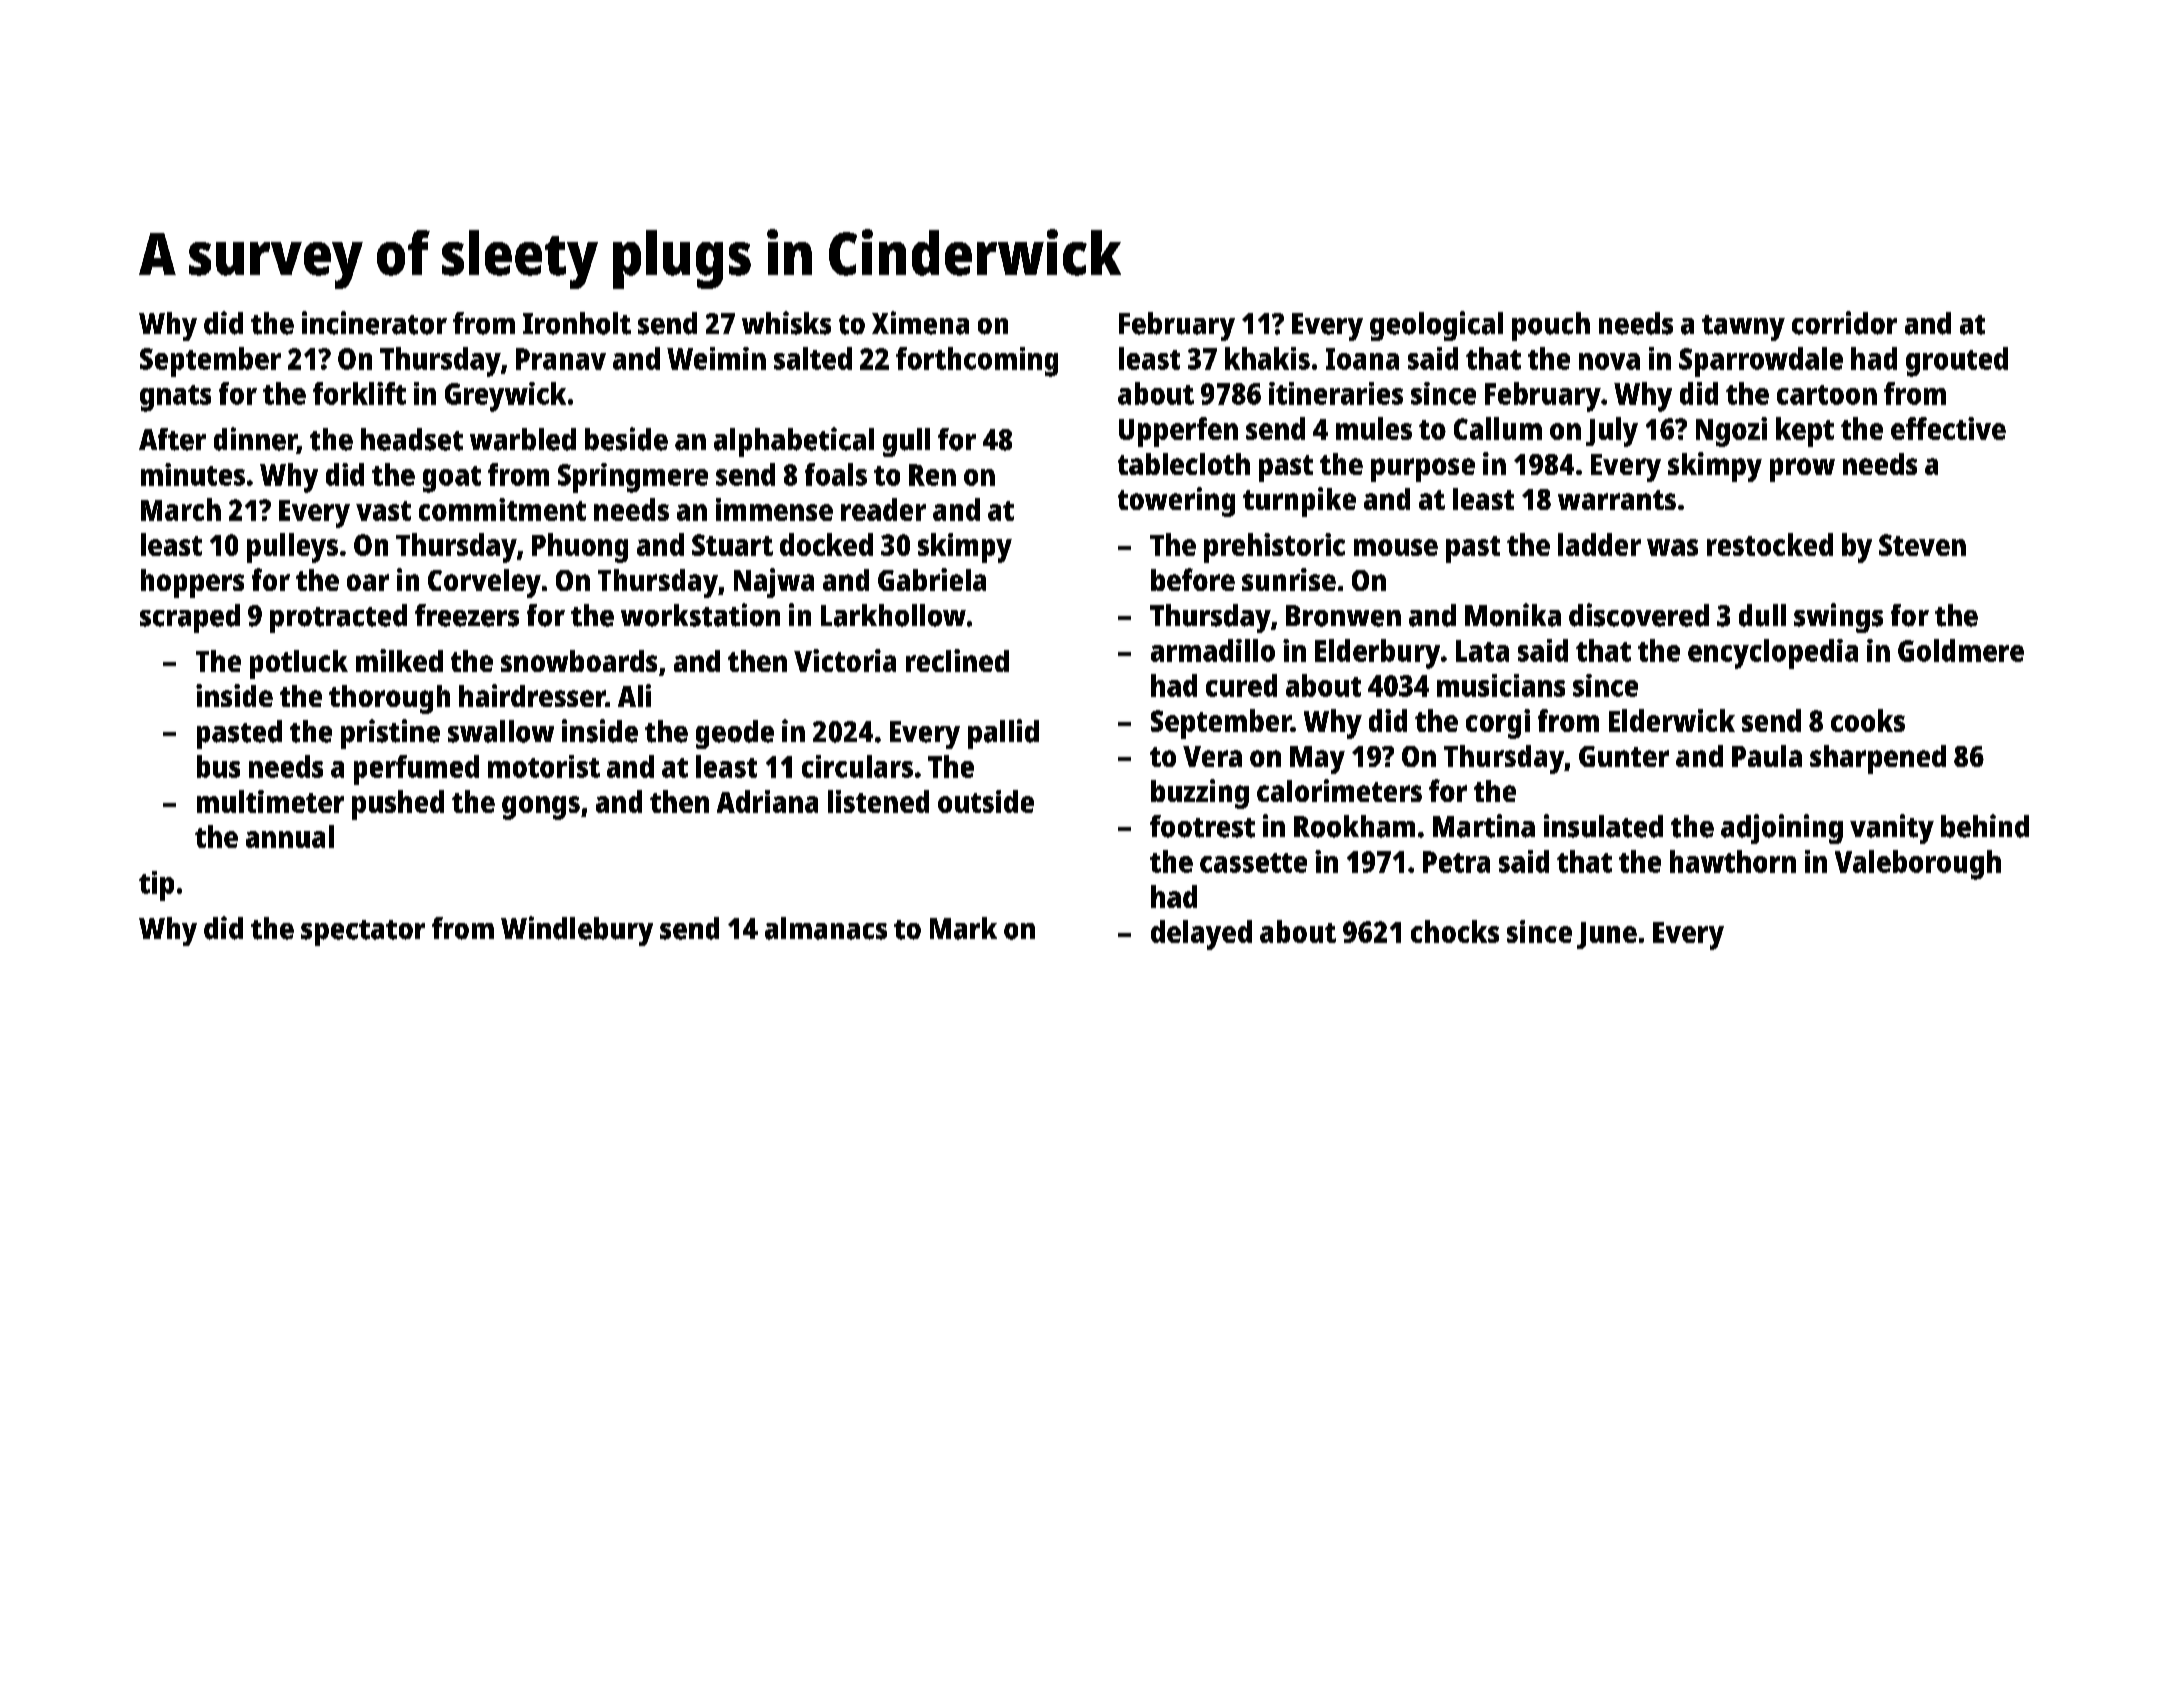 The height and width of the page is (1683, 2178). Describe the element at coordinates (1436, 326) in the page. I see `geological` at that location.
